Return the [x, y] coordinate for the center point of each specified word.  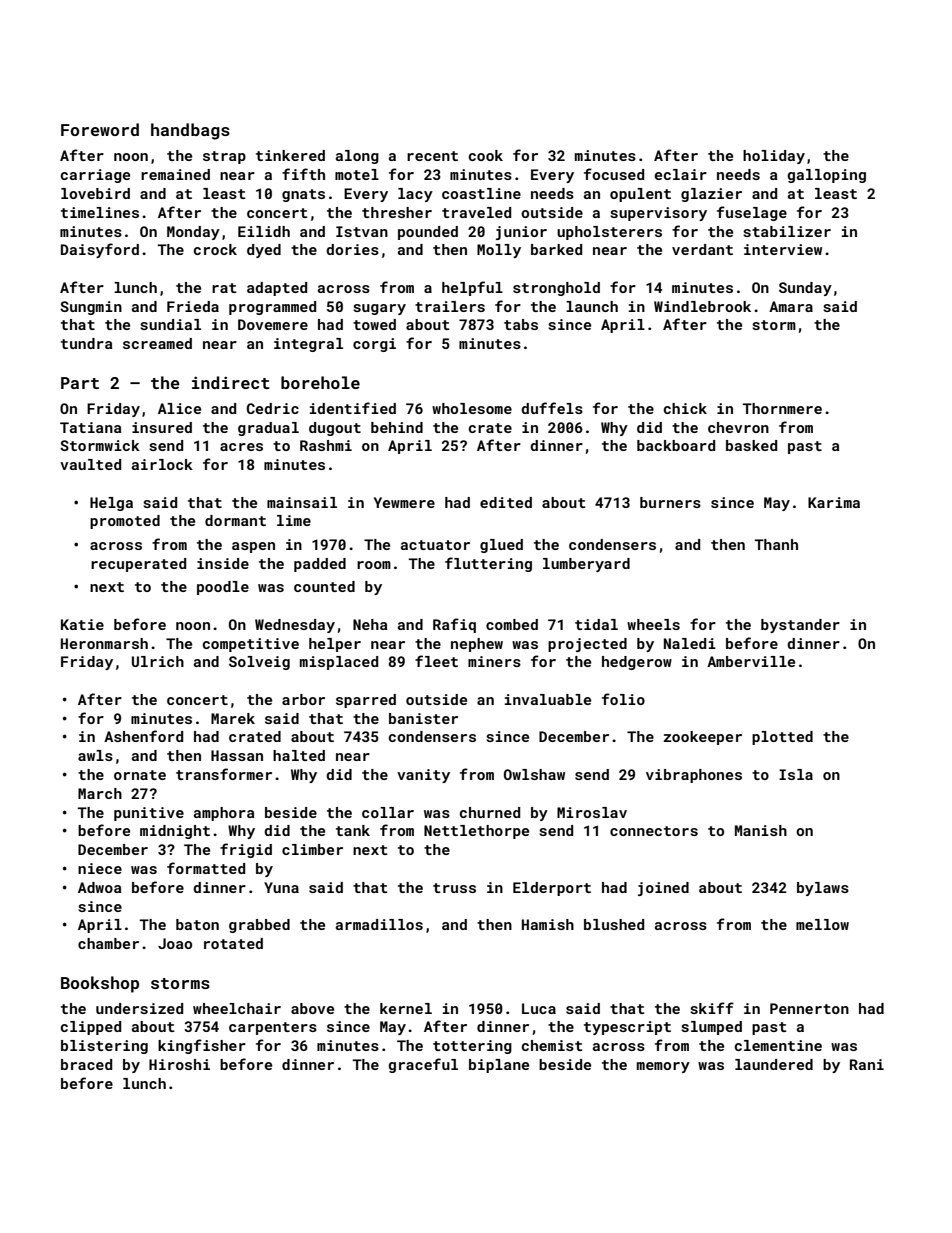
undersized [139, 1008]
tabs [521, 324]
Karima [834, 502]
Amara [791, 306]
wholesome [472, 408]
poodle [223, 588]
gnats [303, 195]
